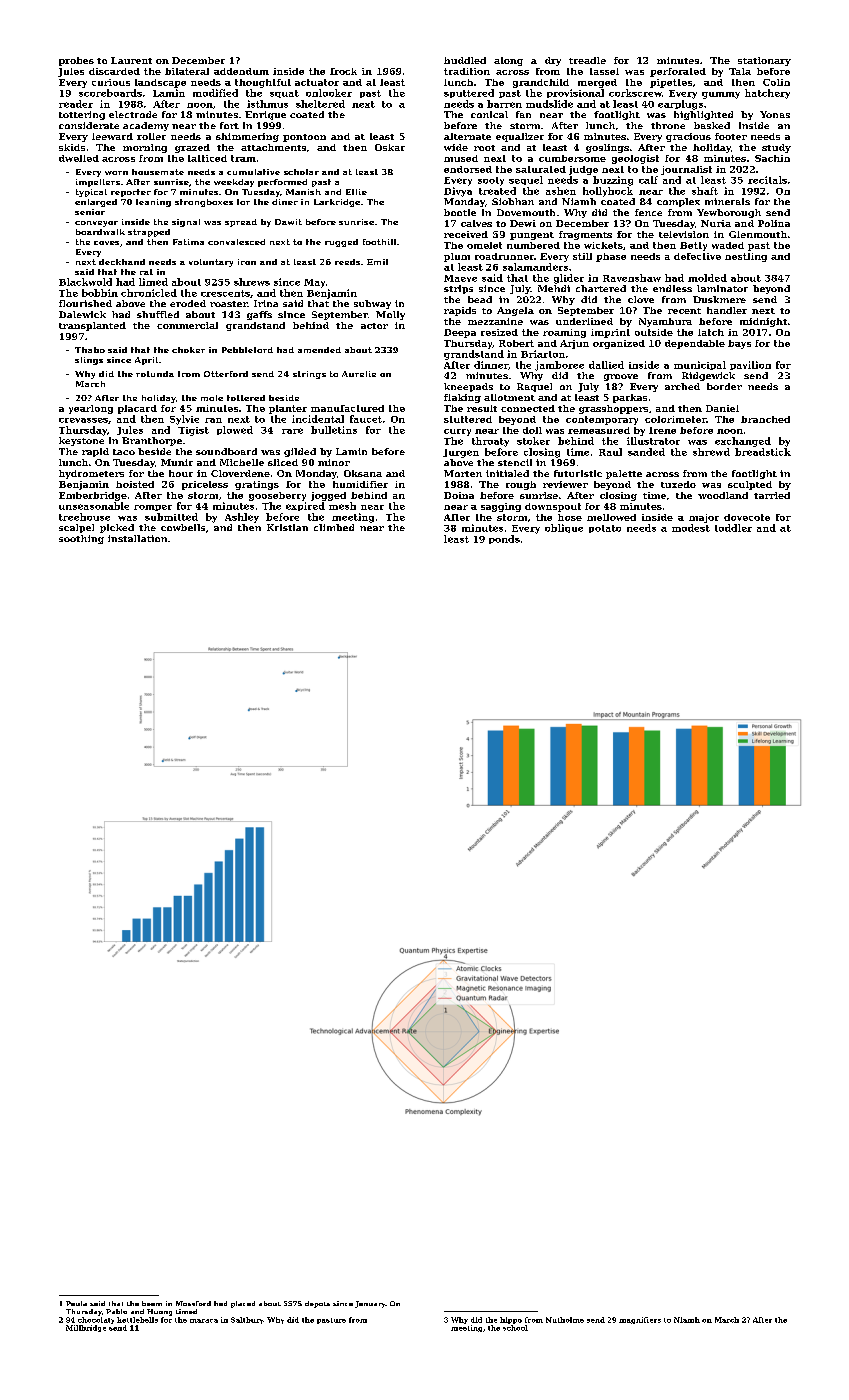 Image resolution: width=849 pixels, height=1400 pixels. Describe the element at coordinates (465, 60) in the page. I see `huddled` at that location.
